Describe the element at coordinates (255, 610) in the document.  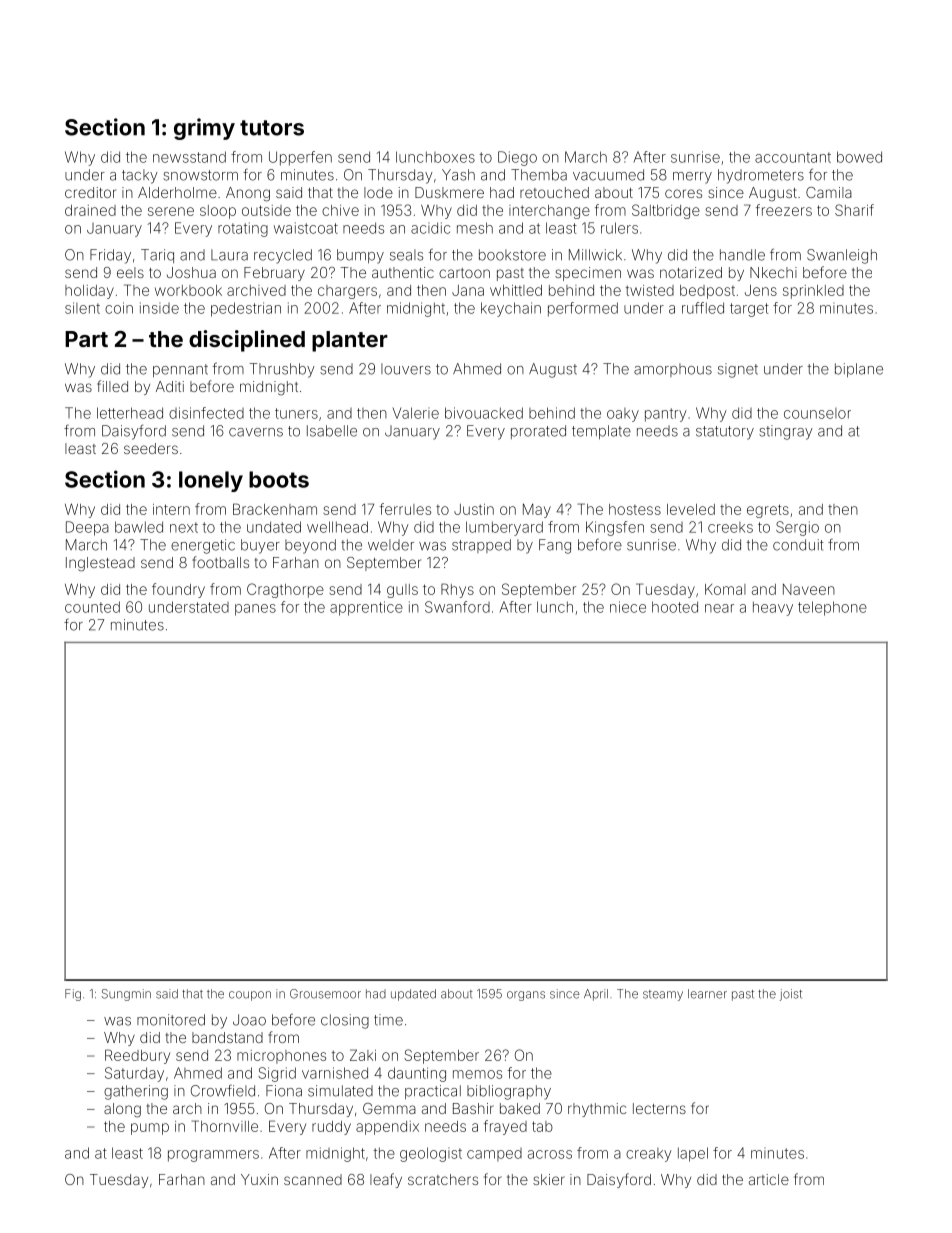
I see `panes` at that location.
